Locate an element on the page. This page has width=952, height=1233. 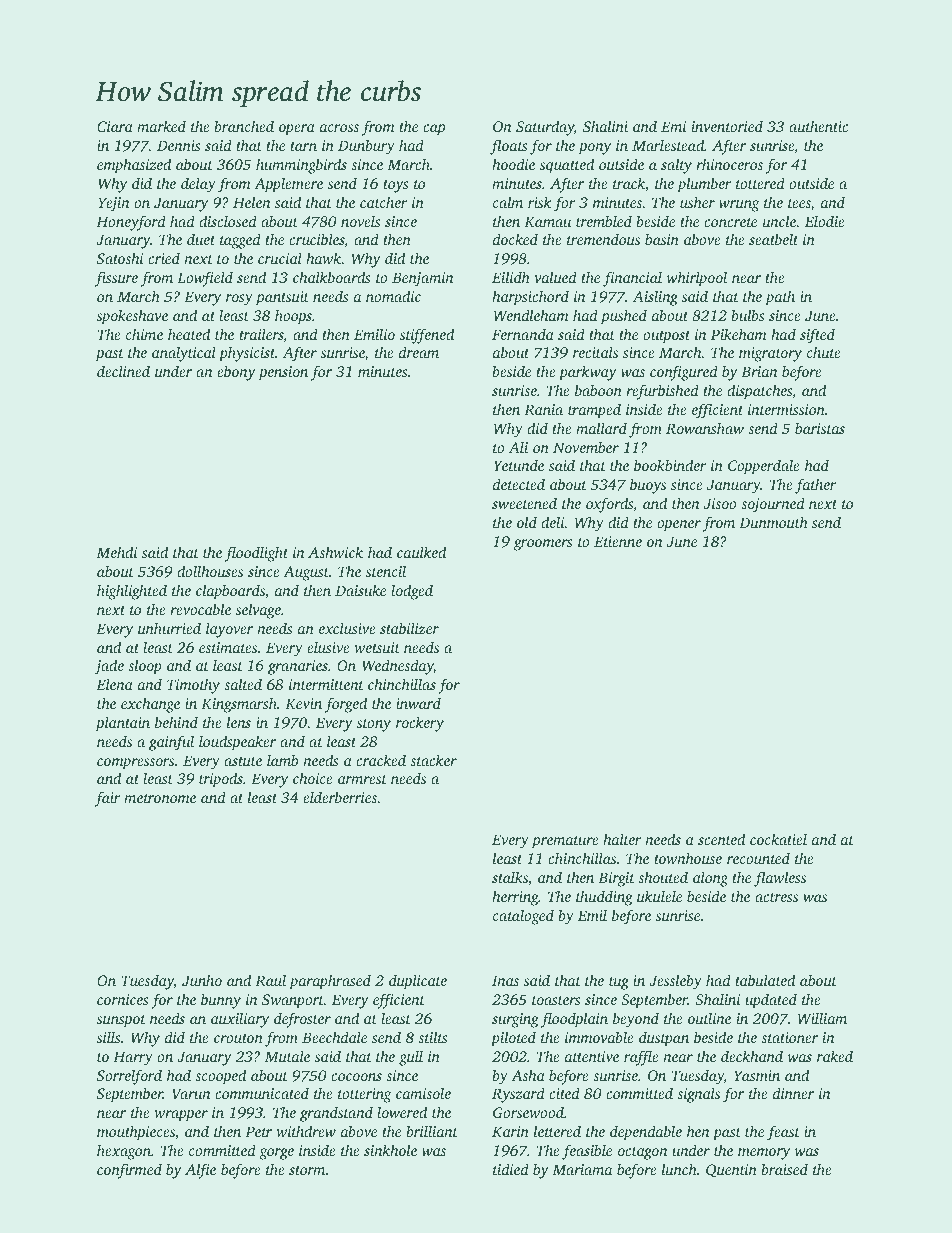
dustpan is located at coordinates (664, 1039).
